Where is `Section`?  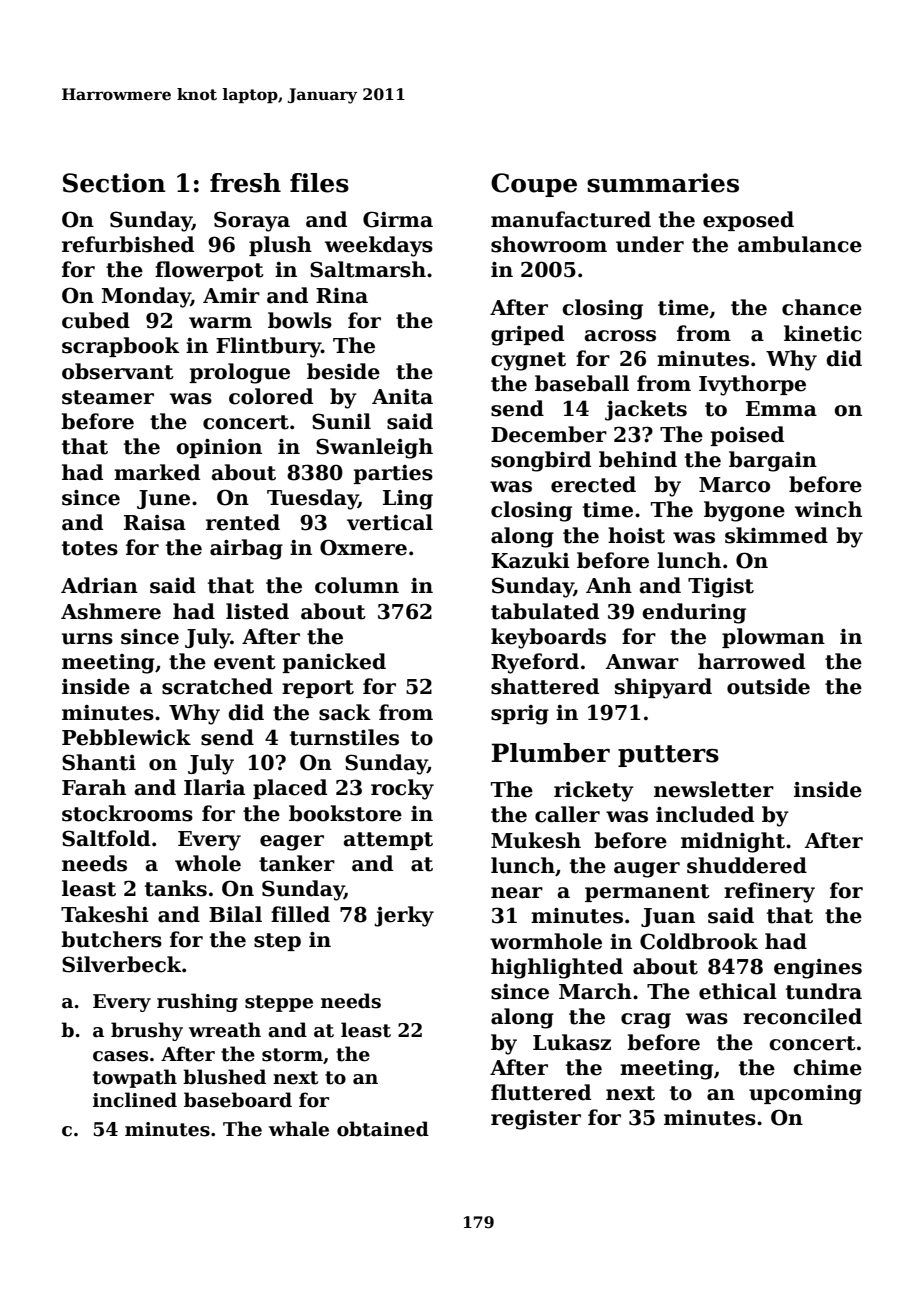 Section is located at coordinates (114, 183).
